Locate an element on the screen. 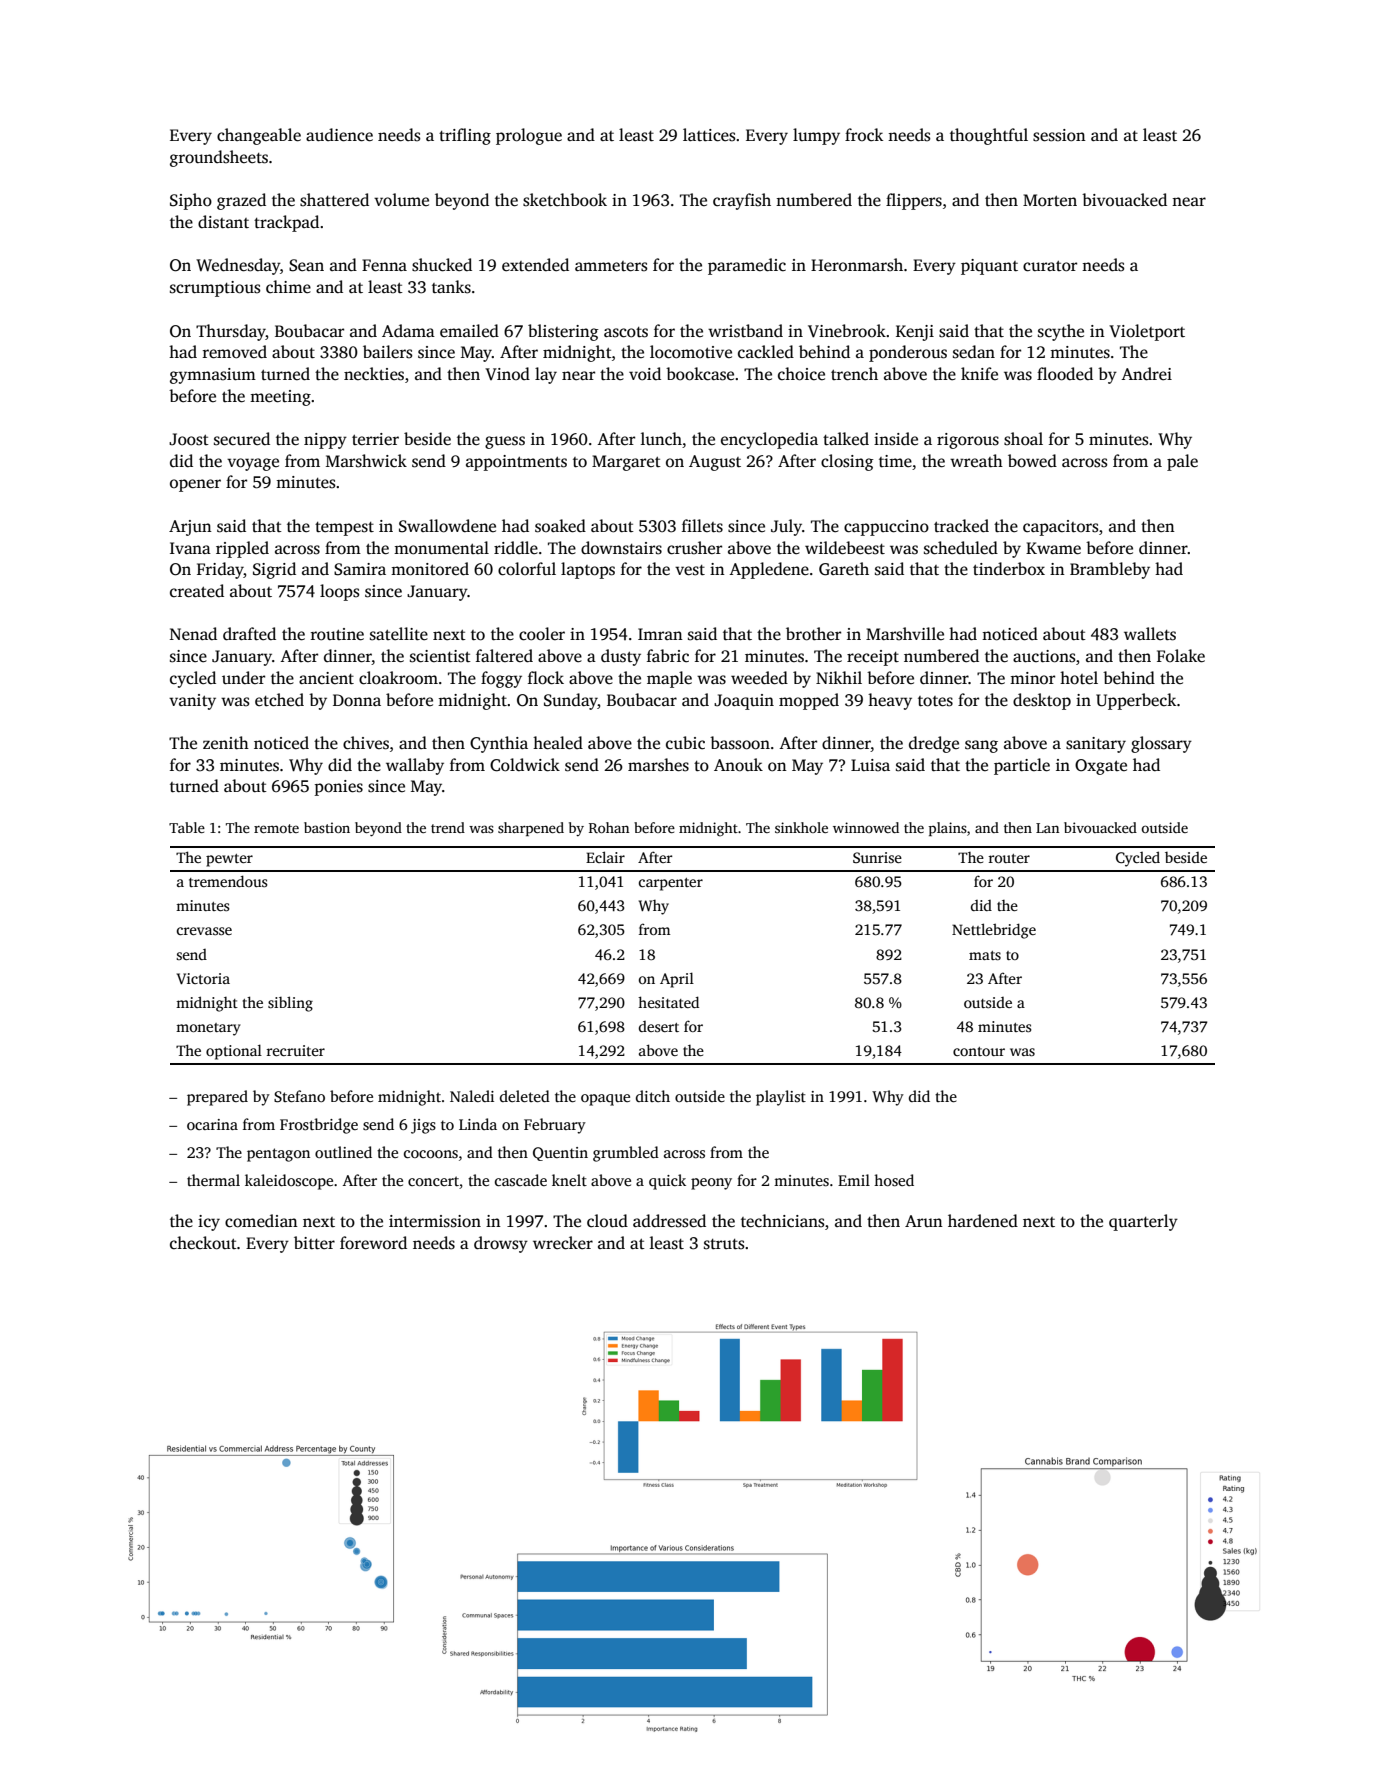 Image resolution: width=1384 pixels, height=1791 pixels. Swallowdene is located at coordinates (447, 526).
